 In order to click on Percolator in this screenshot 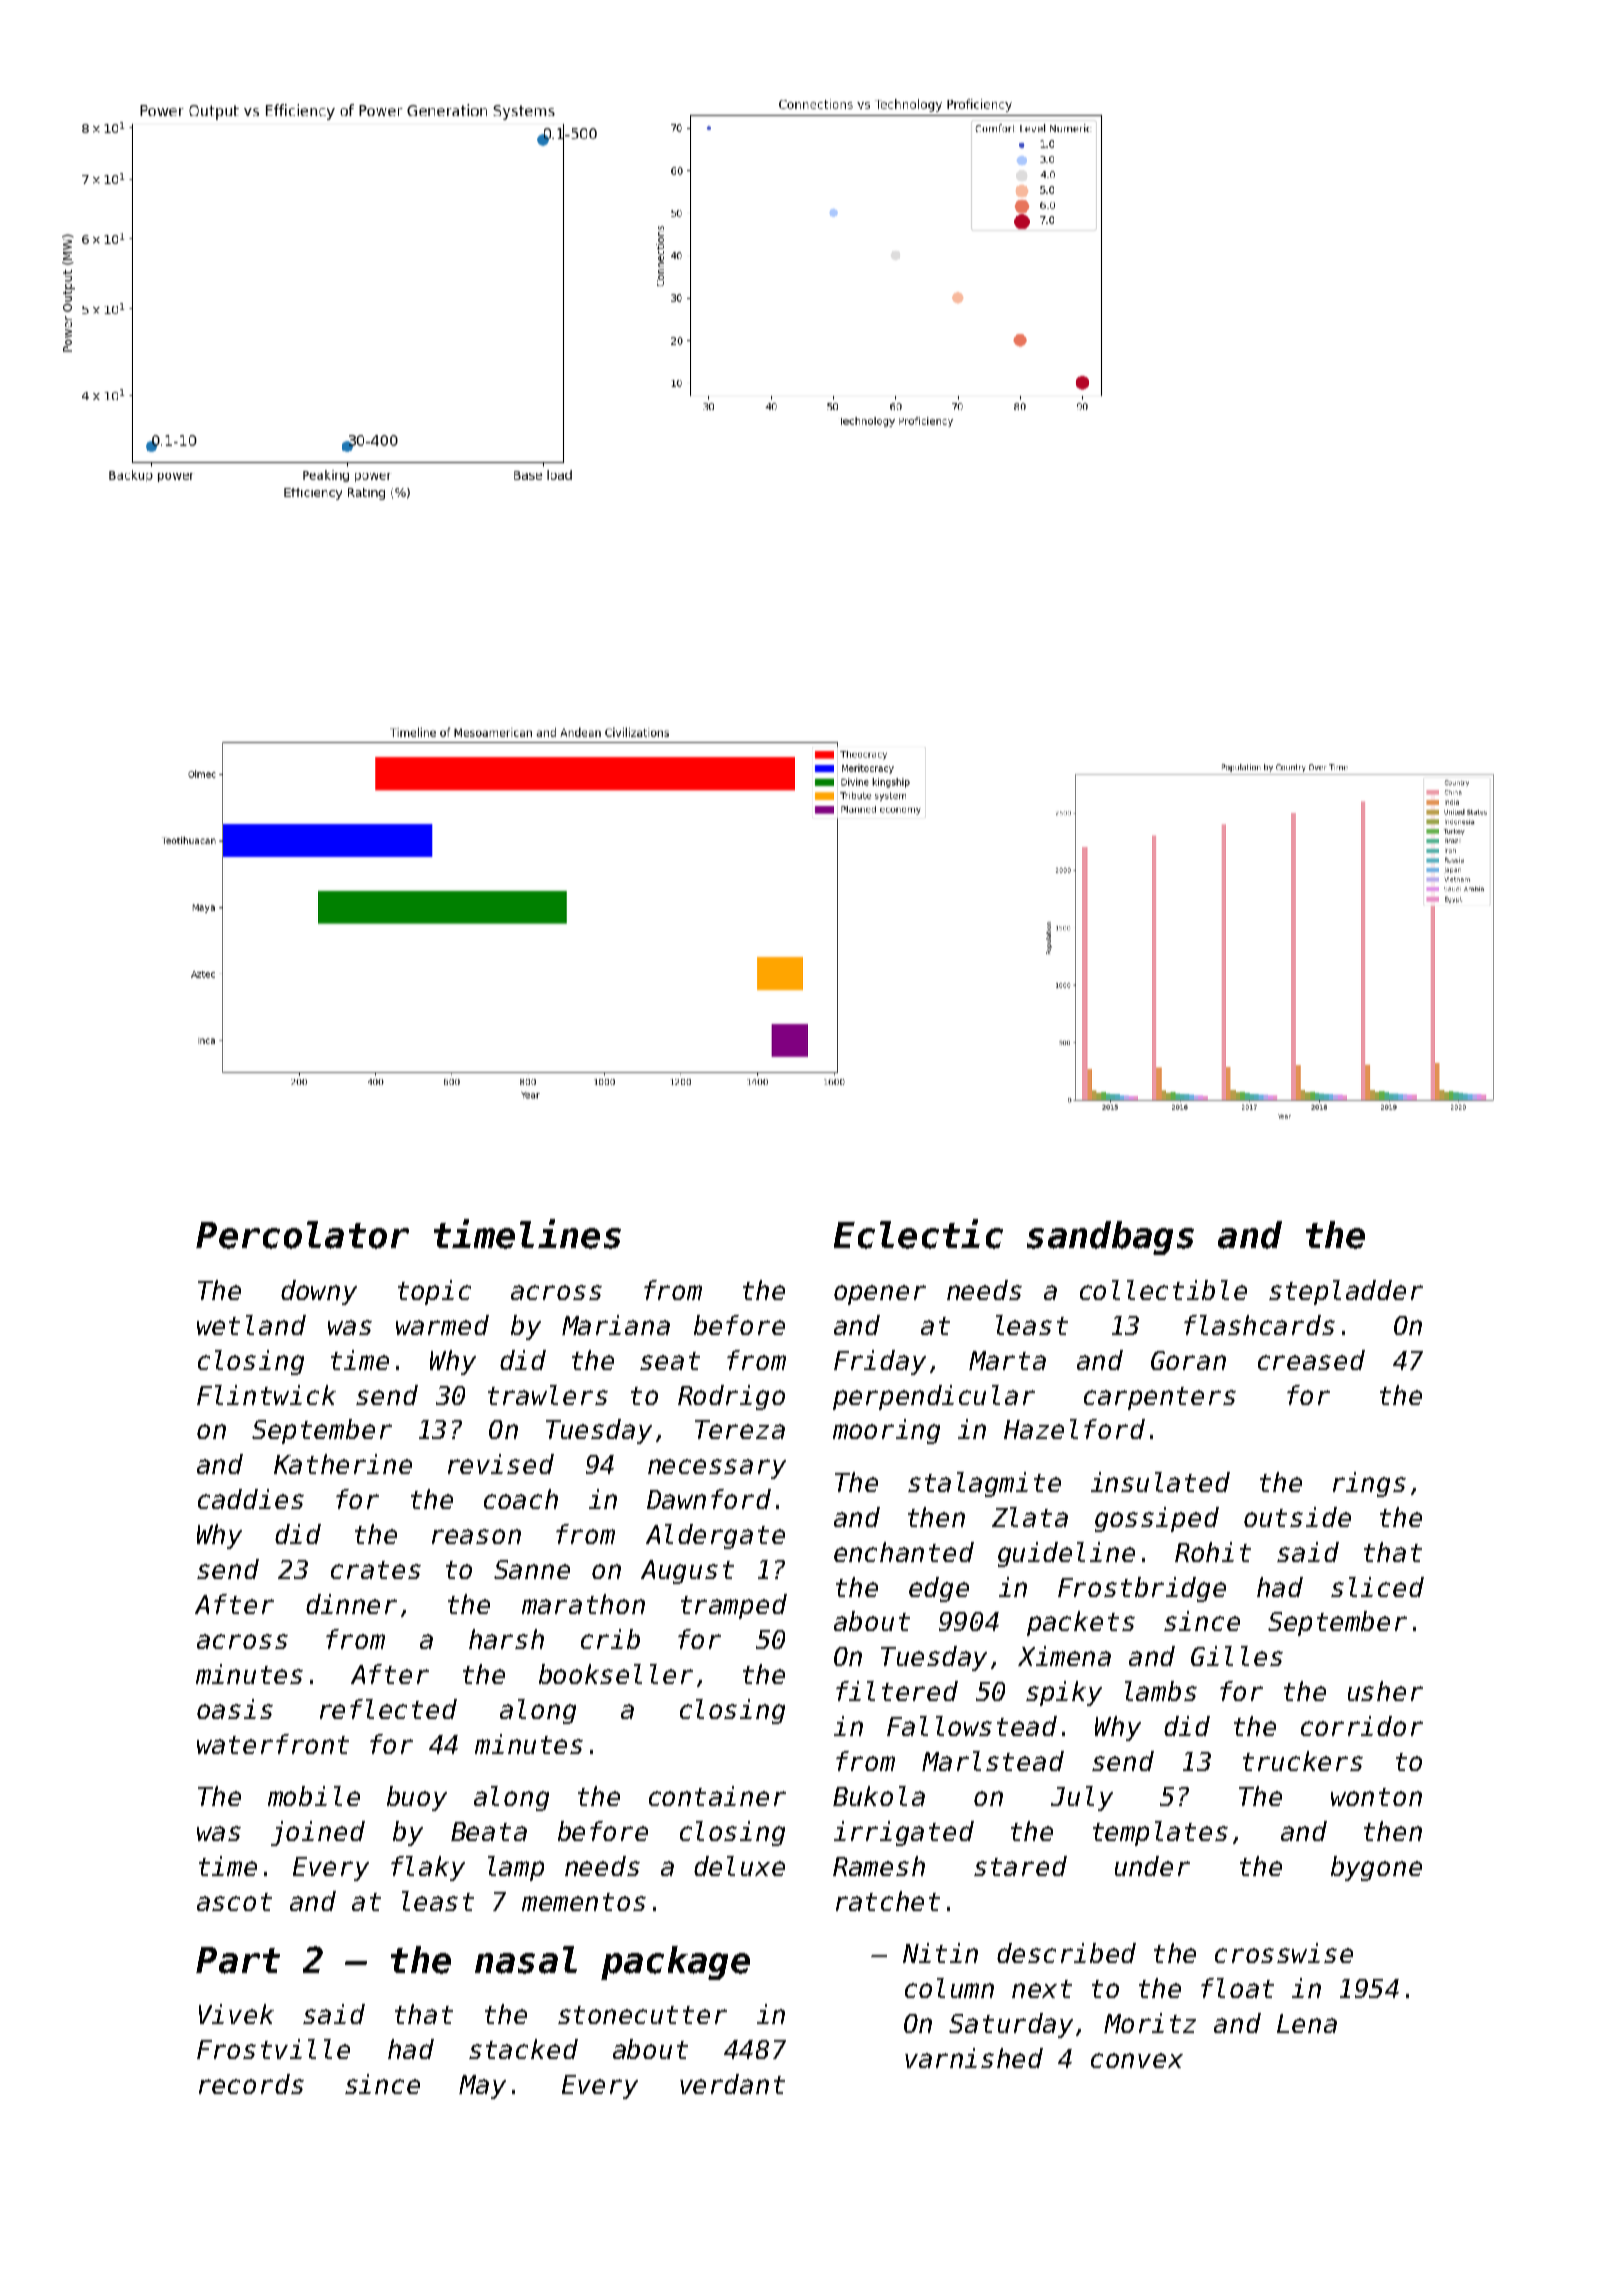, I will do `click(302, 1235)`.
